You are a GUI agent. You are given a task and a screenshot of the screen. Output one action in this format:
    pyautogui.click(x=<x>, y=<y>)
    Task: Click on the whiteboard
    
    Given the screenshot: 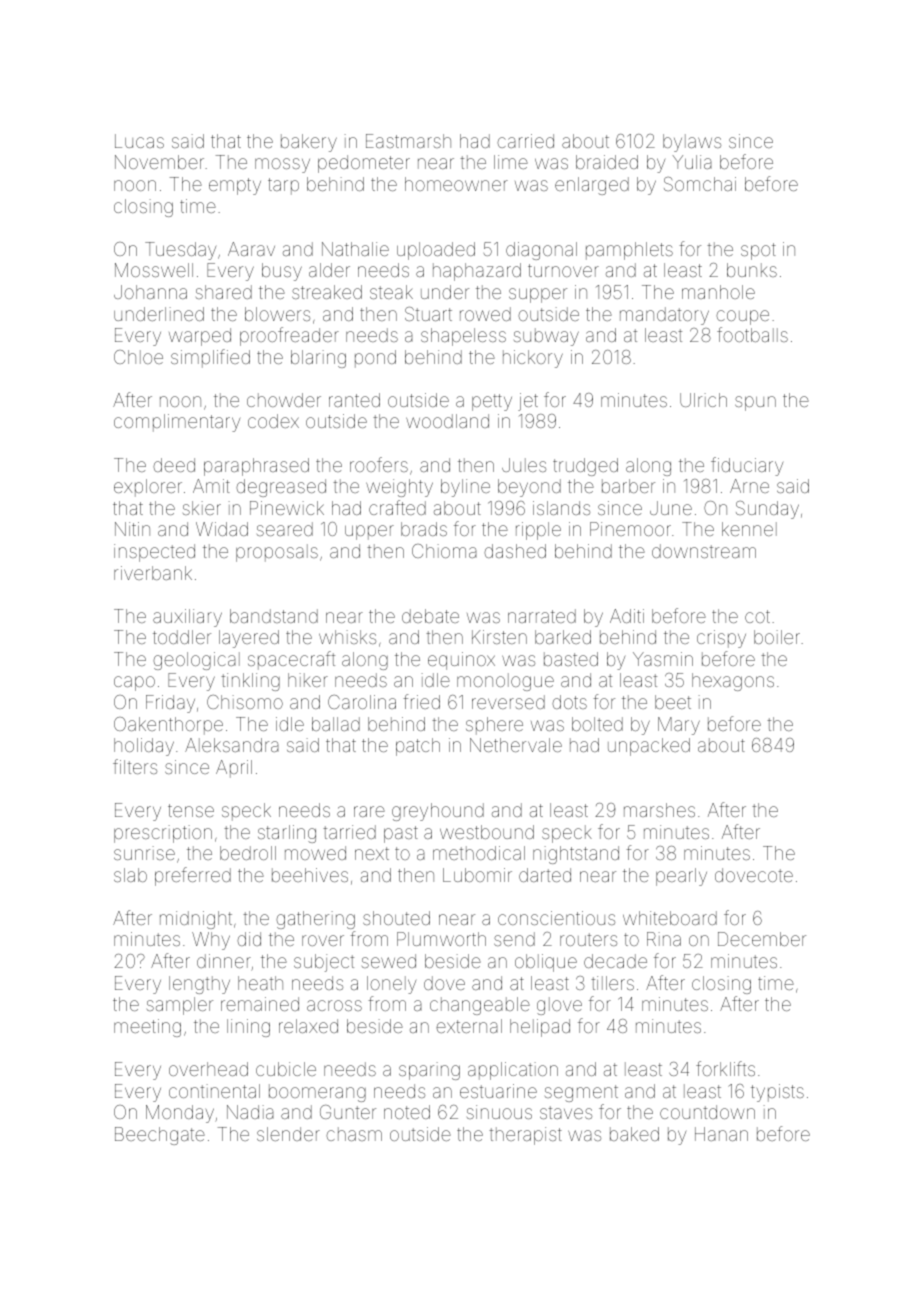 What is the action you would take?
    pyautogui.click(x=670, y=918)
